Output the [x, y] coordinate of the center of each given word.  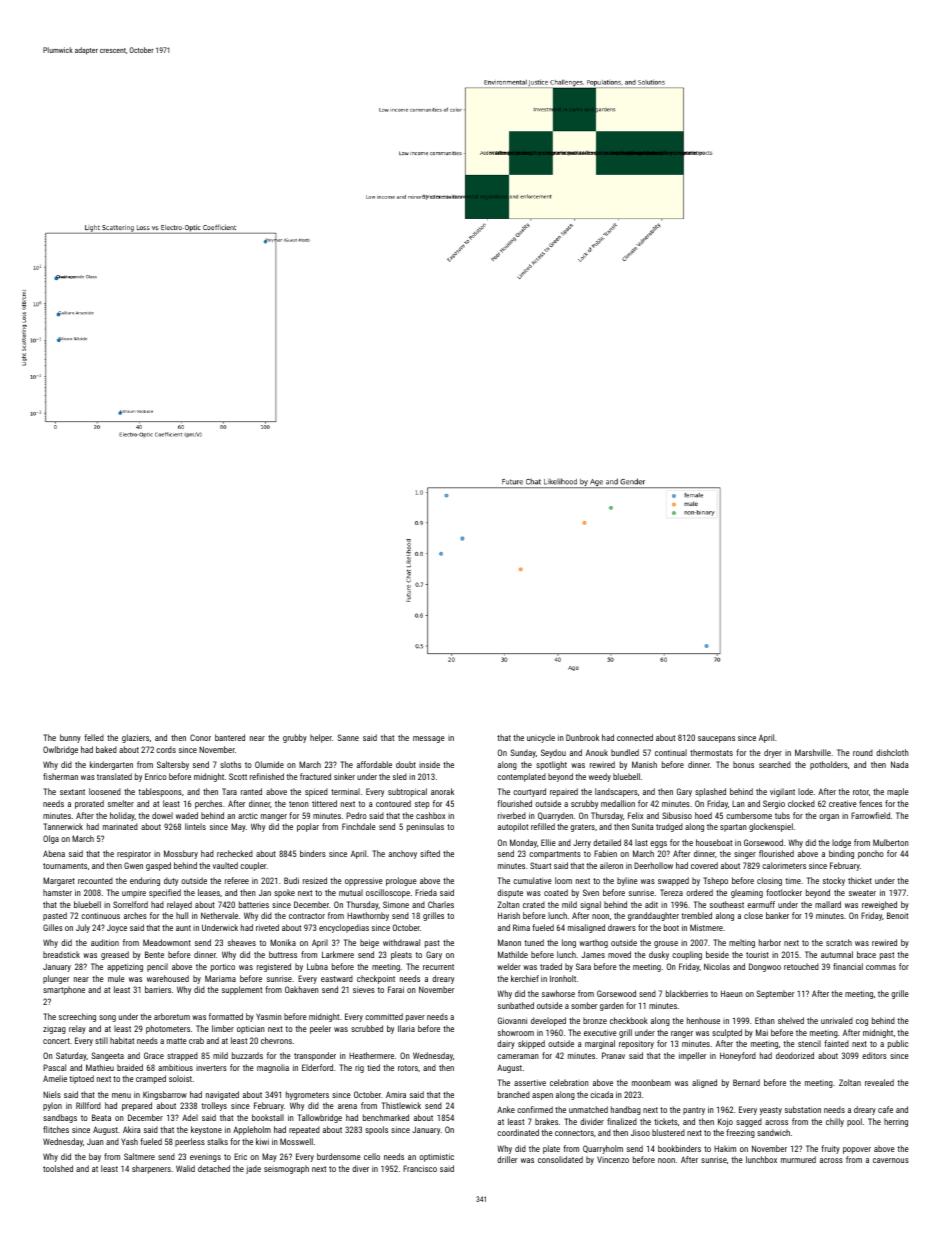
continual [671, 752]
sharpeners [151, 1169]
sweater [862, 893]
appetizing [125, 968]
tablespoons [160, 792]
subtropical [407, 792]
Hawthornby [368, 916]
